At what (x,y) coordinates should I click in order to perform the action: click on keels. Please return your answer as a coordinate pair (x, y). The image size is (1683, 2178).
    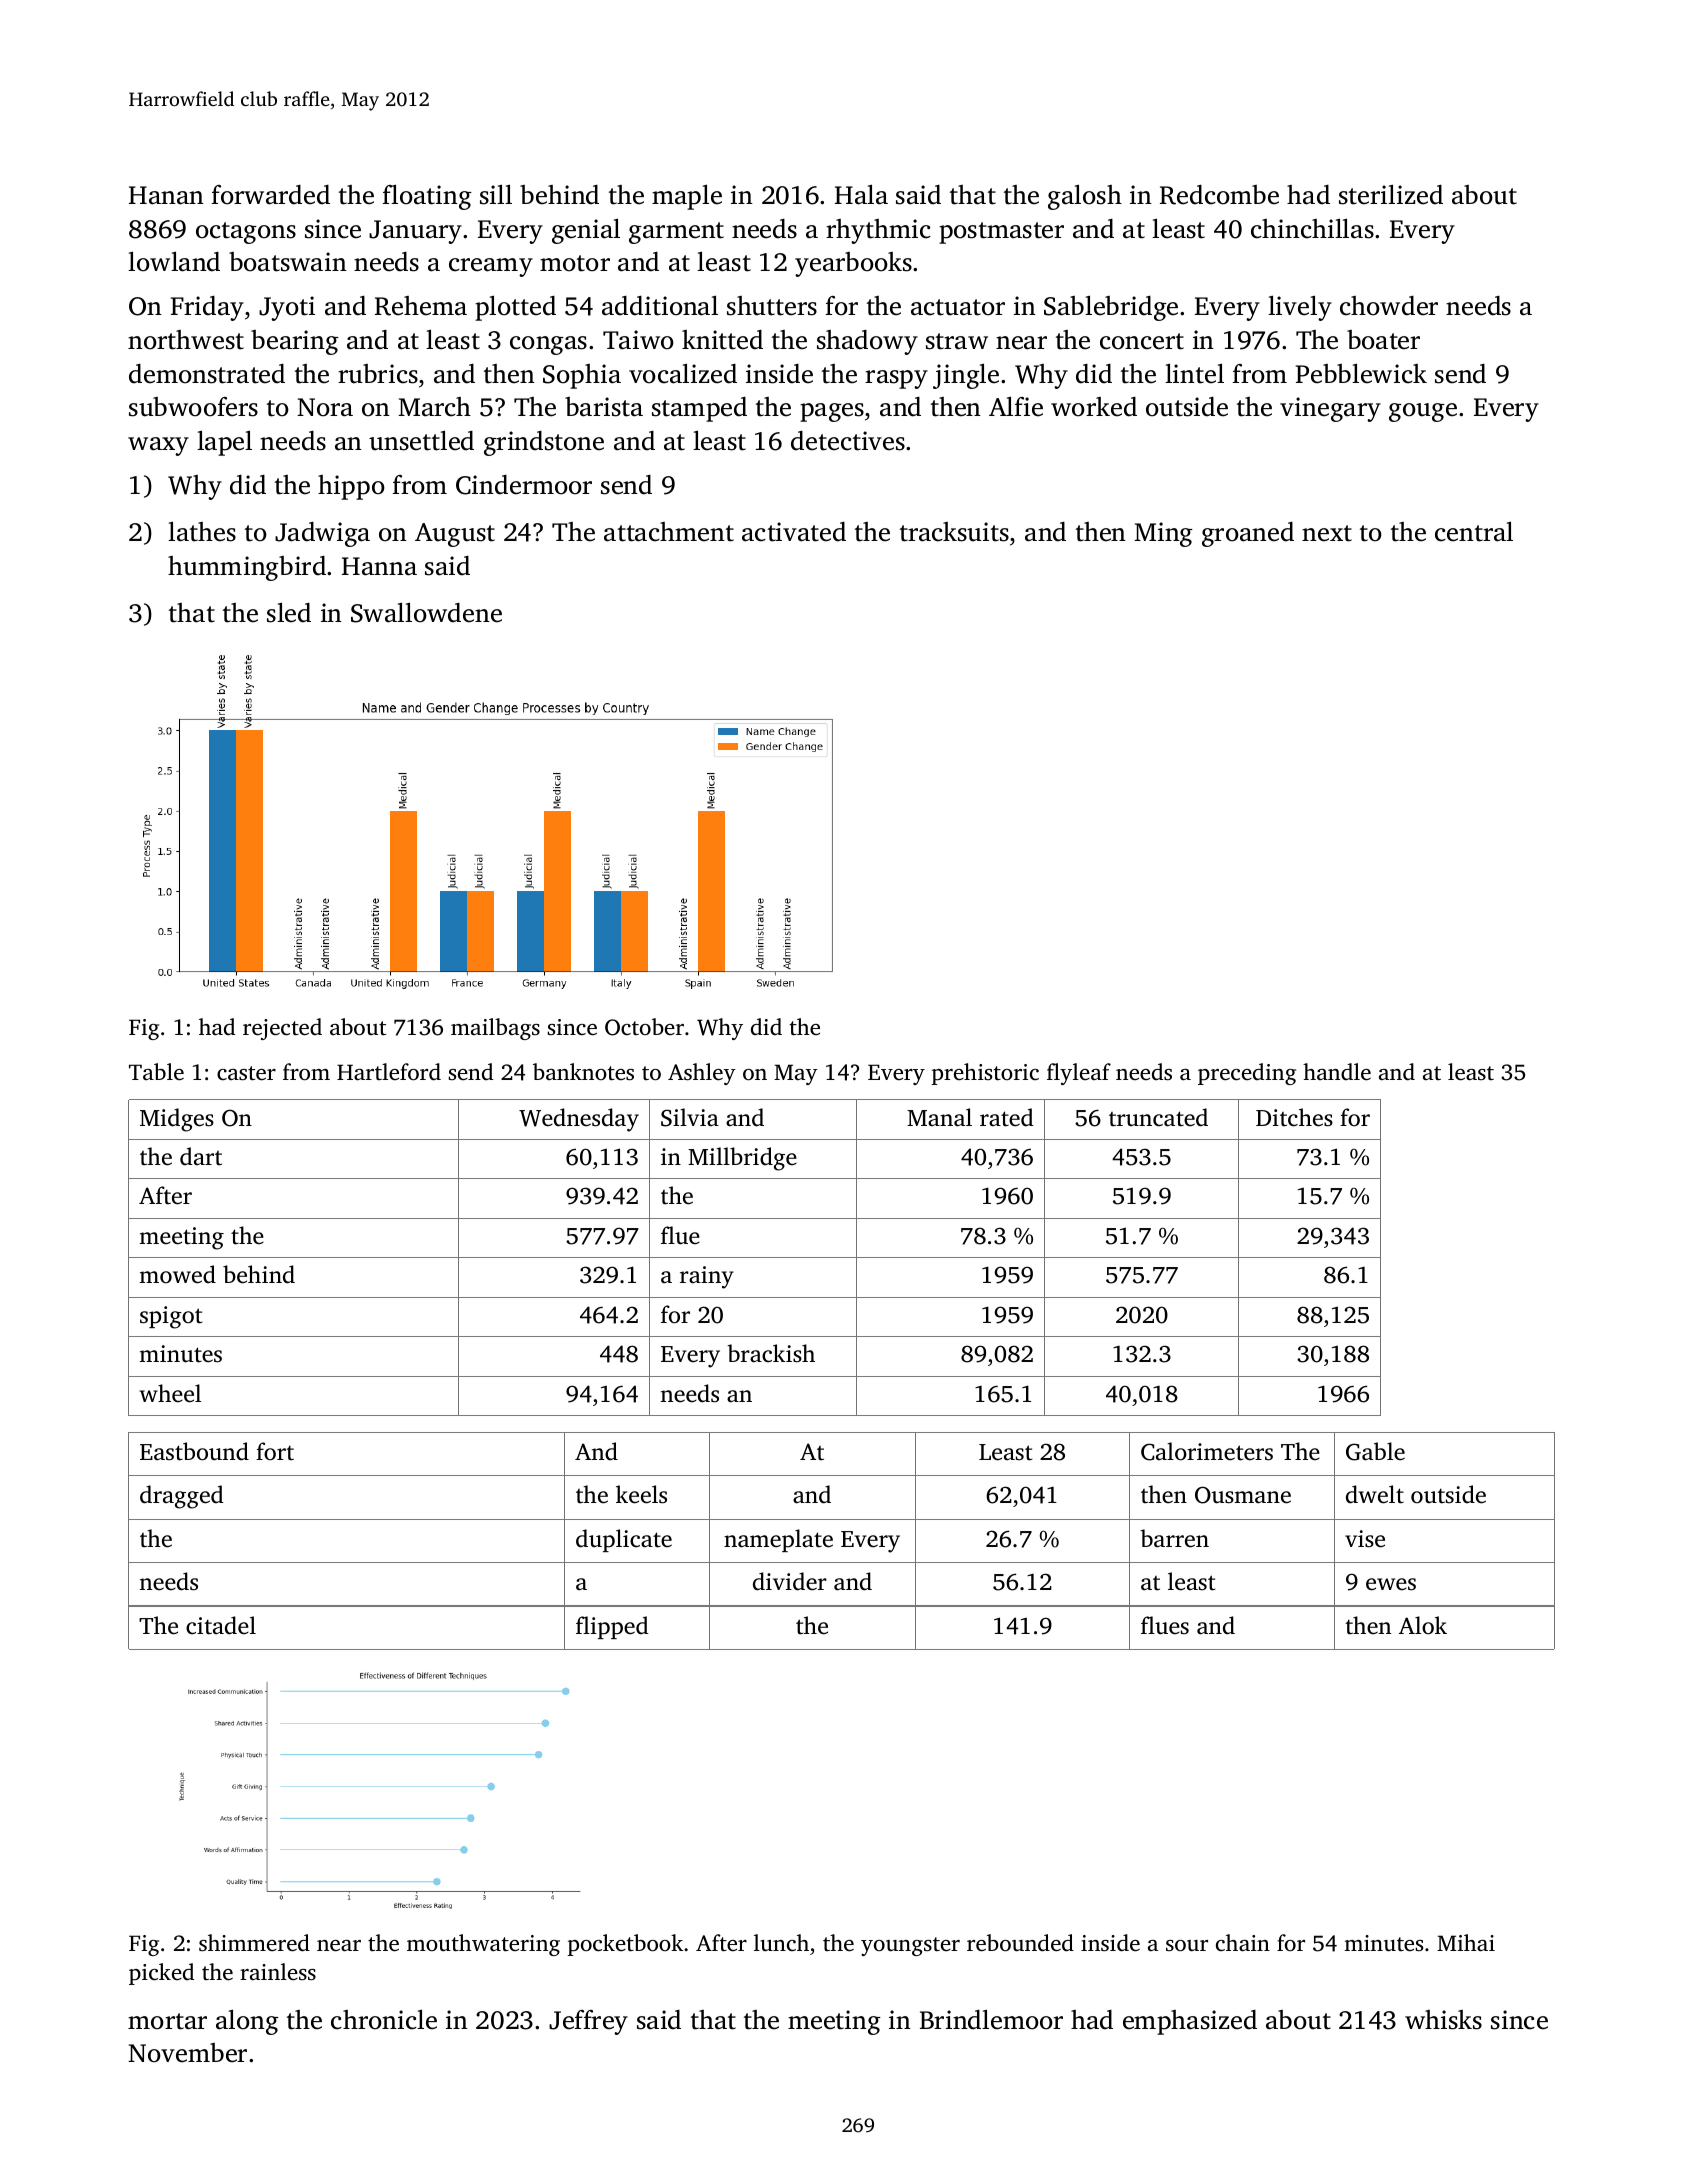
    Looking at the image, I should click on (641, 1494).
